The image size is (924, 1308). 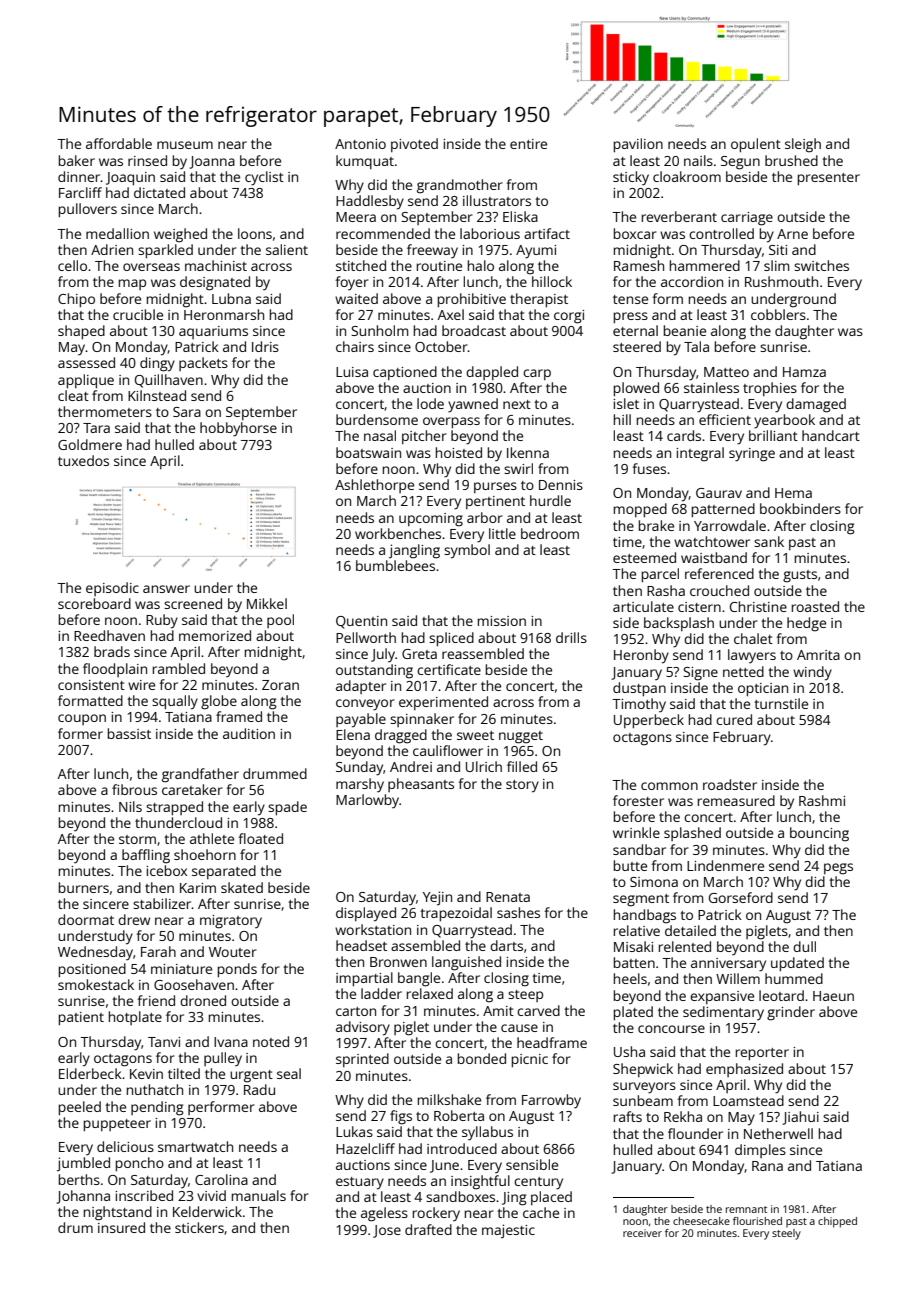 What do you see at coordinates (94, 603) in the screenshot?
I see `scoreboard` at bounding box center [94, 603].
